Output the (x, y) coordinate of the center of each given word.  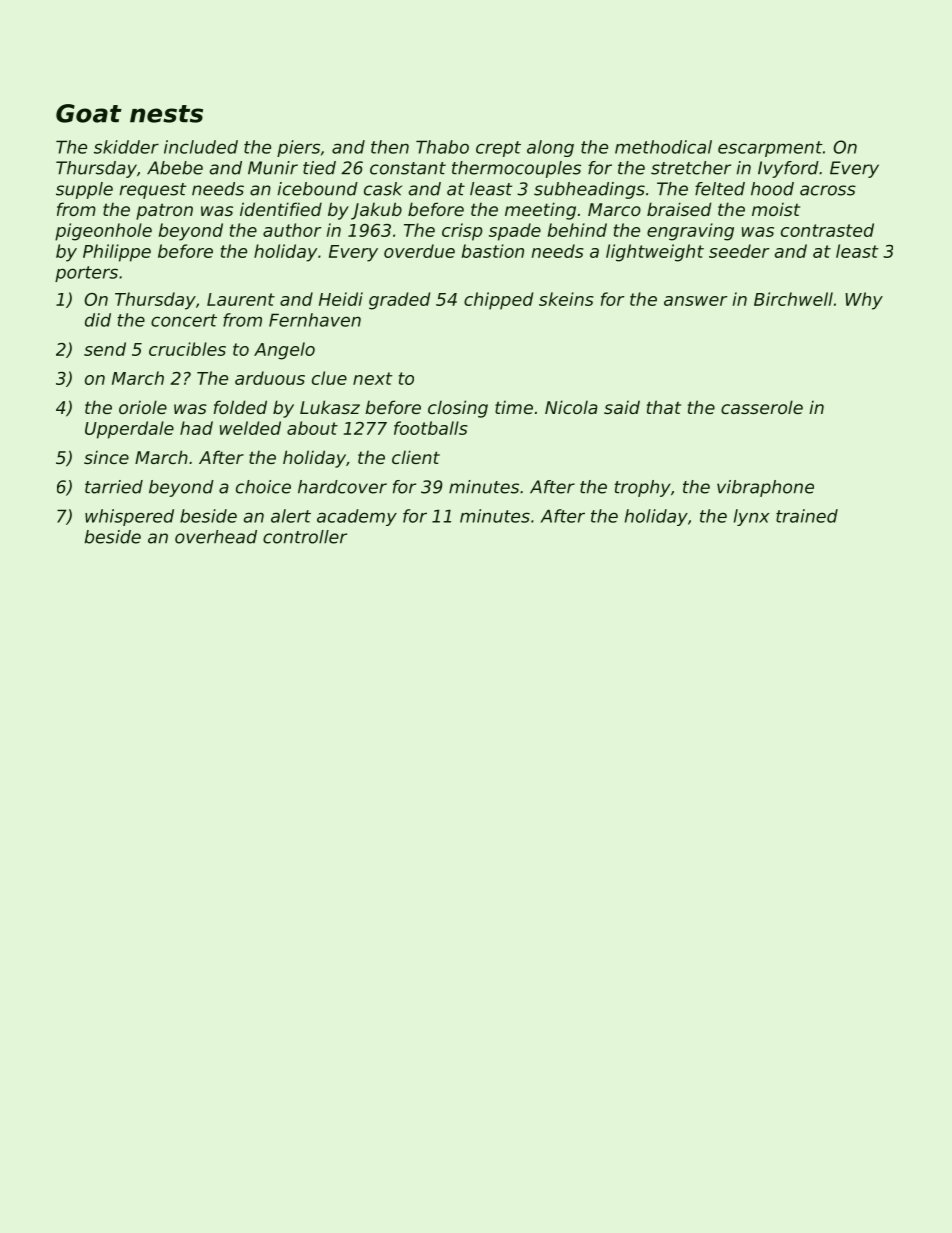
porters (86, 274)
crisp (462, 232)
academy (357, 517)
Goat (89, 113)
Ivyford (788, 169)
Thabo (442, 147)
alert (291, 516)
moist (776, 209)
